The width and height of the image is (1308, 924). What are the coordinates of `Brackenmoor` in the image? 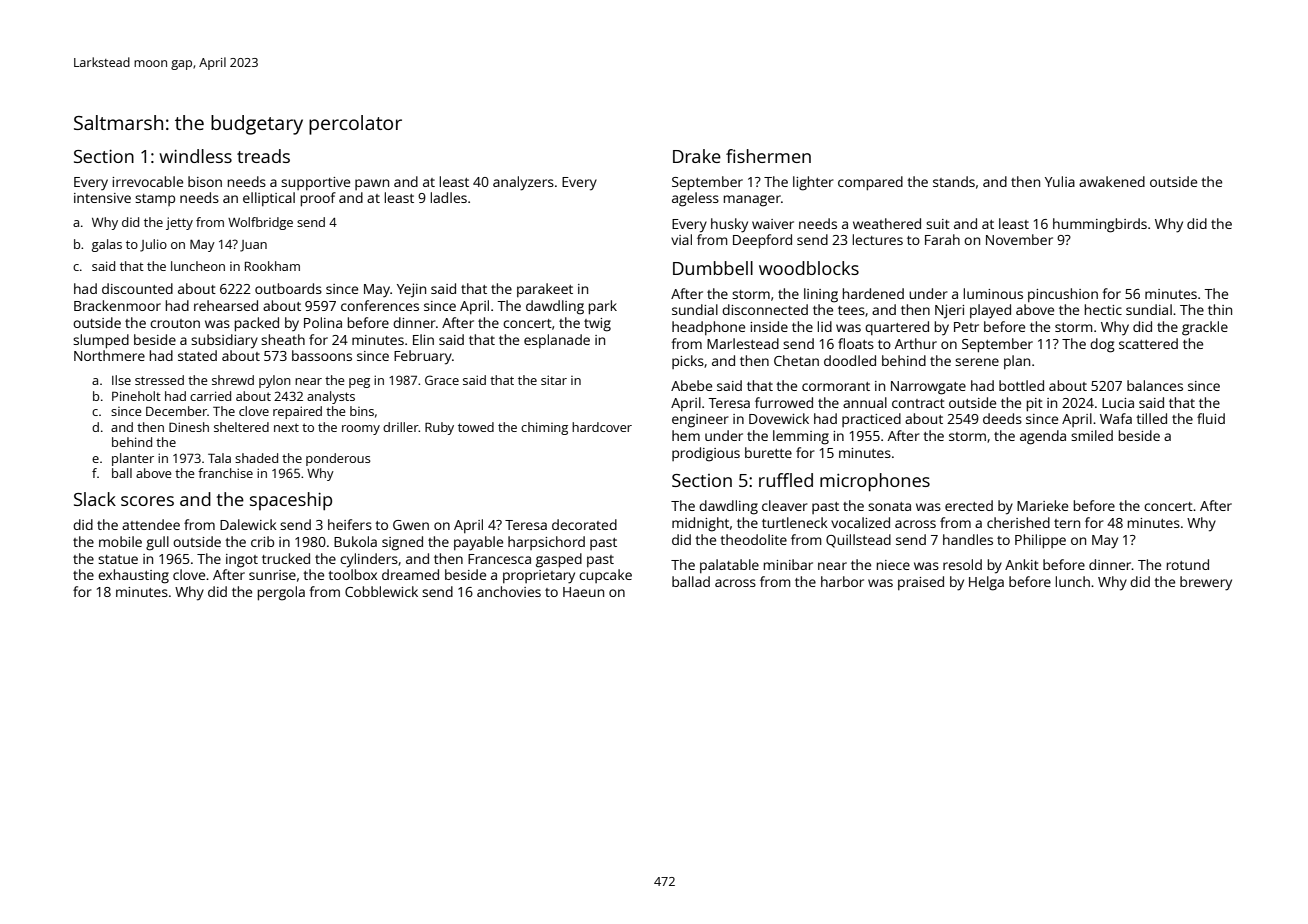 It's located at (117, 305).
